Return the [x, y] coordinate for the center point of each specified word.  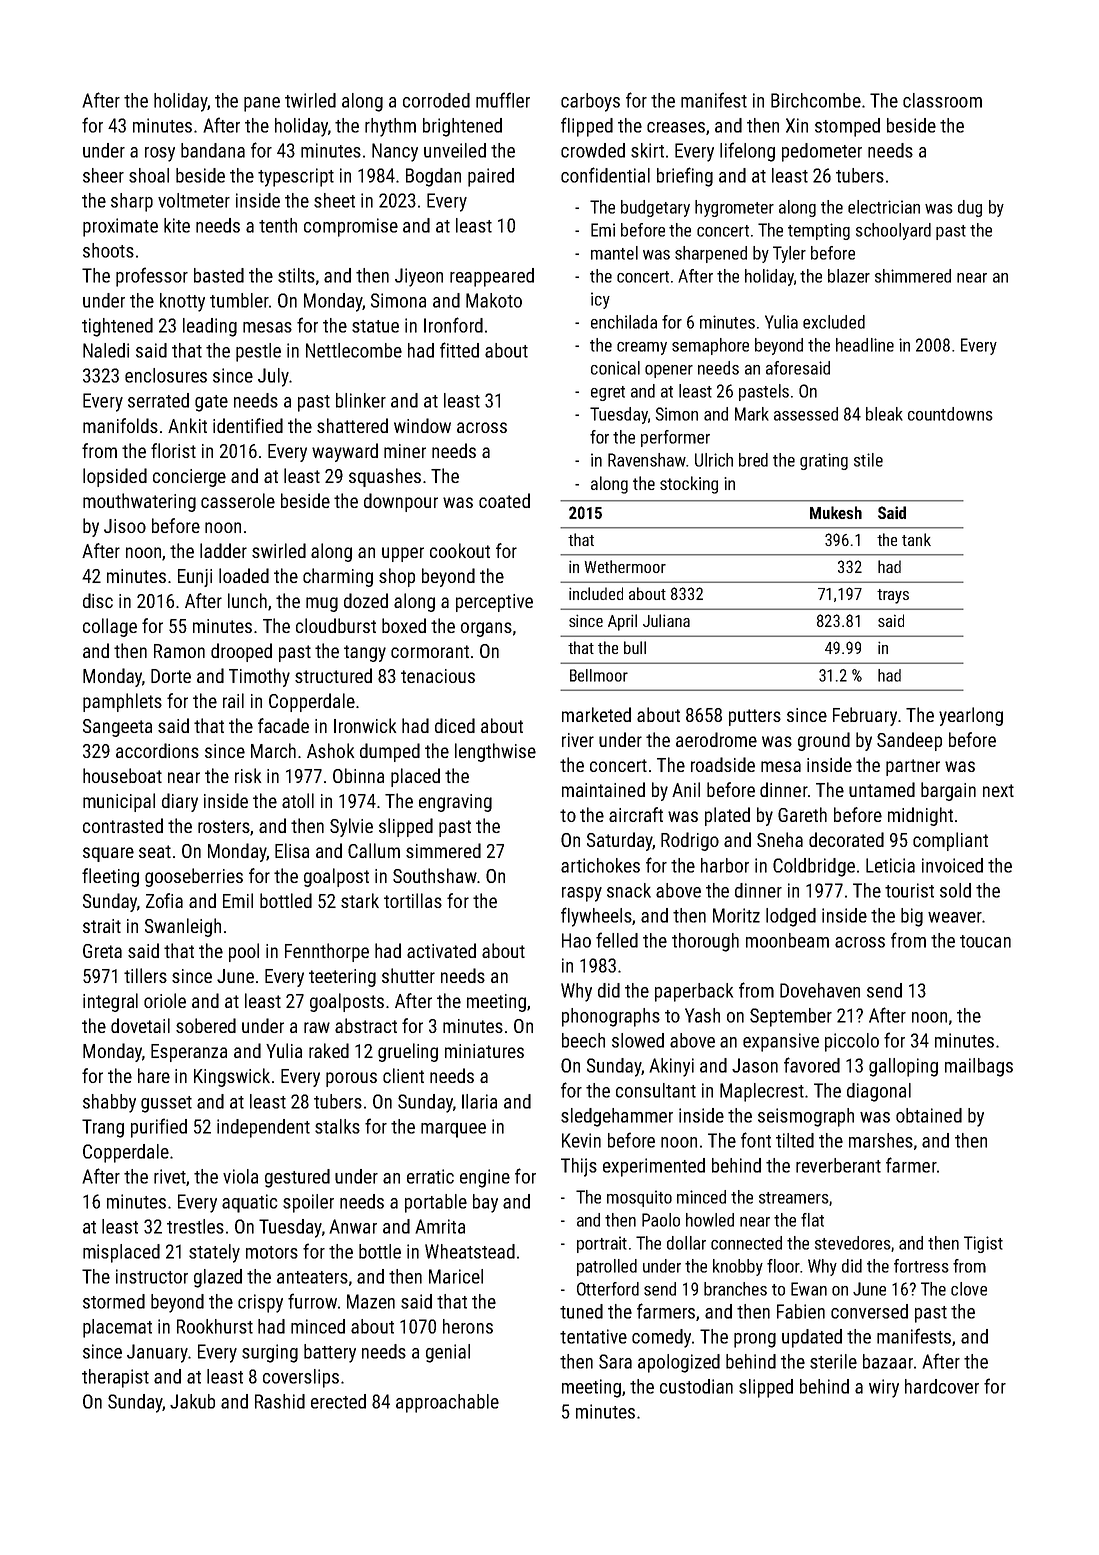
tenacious [438, 676]
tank [916, 539]
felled [617, 940]
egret [608, 393]
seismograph [806, 1117]
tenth [278, 225]
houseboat [122, 775]
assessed [806, 414]
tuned [581, 1311]
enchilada [624, 322]
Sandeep [909, 741]
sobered [206, 1025]
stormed [114, 1301]
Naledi [106, 350]
